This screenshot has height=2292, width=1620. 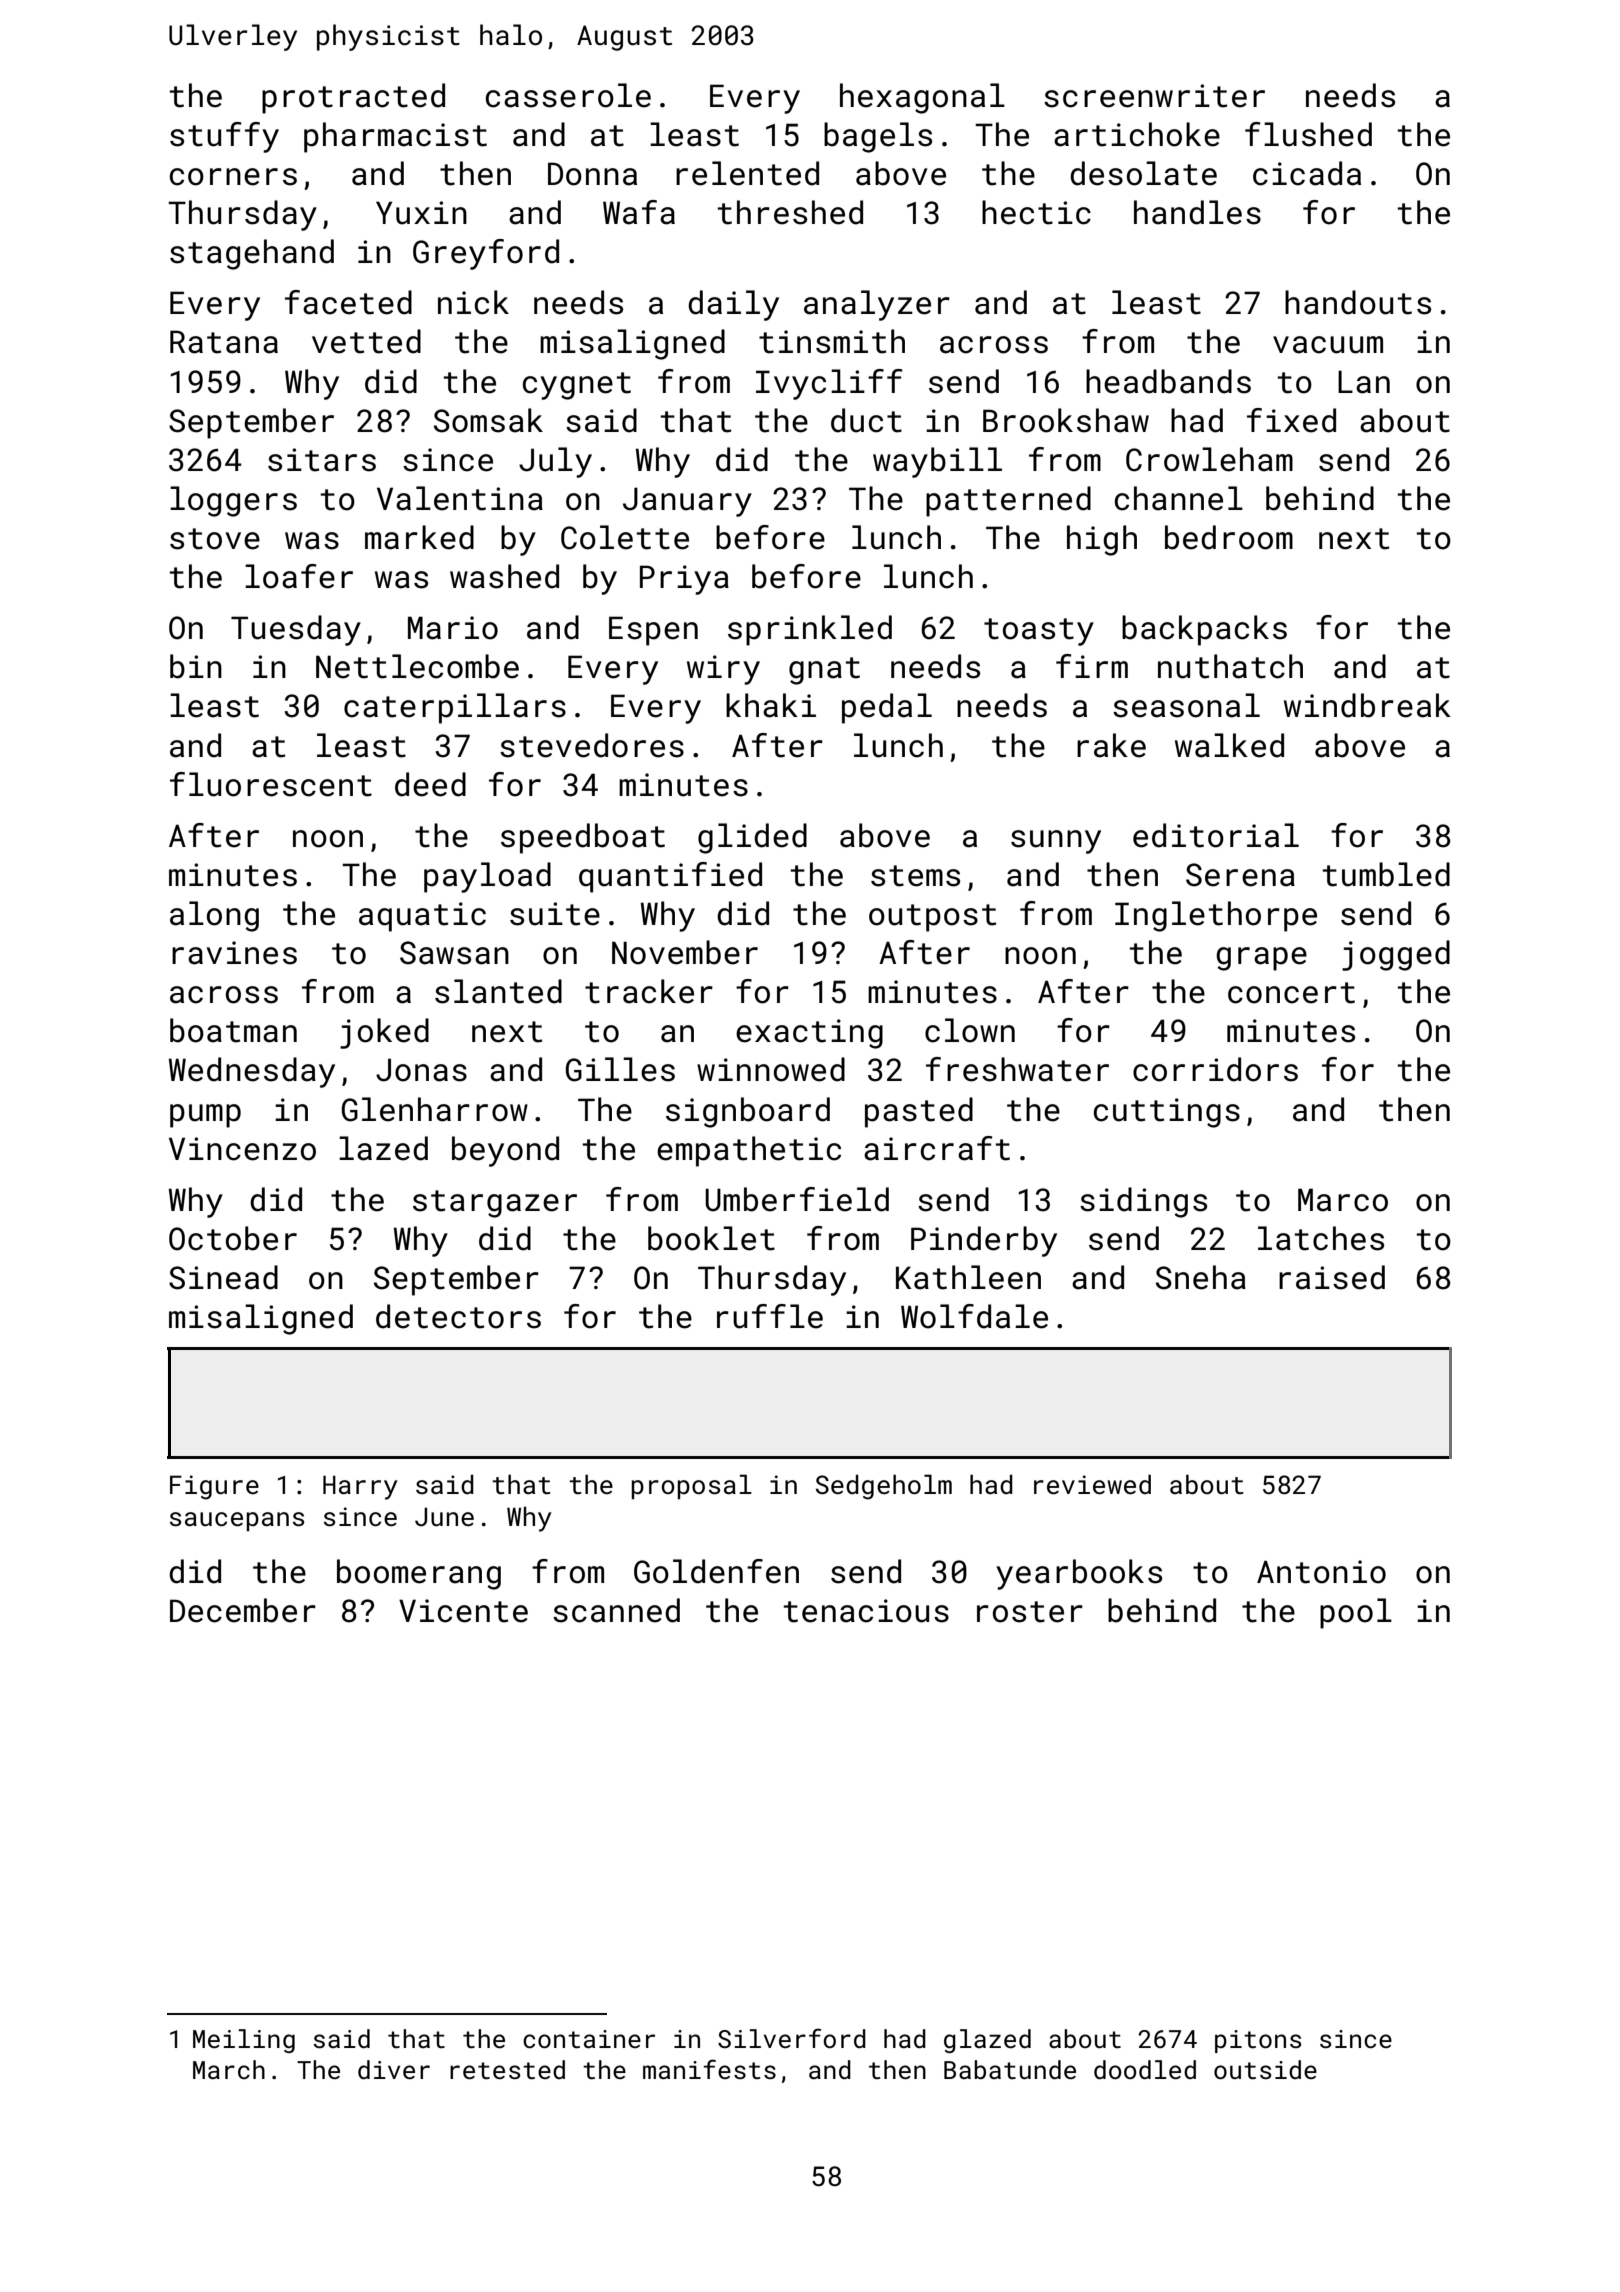 I want to click on bin, so click(x=196, y=666).
